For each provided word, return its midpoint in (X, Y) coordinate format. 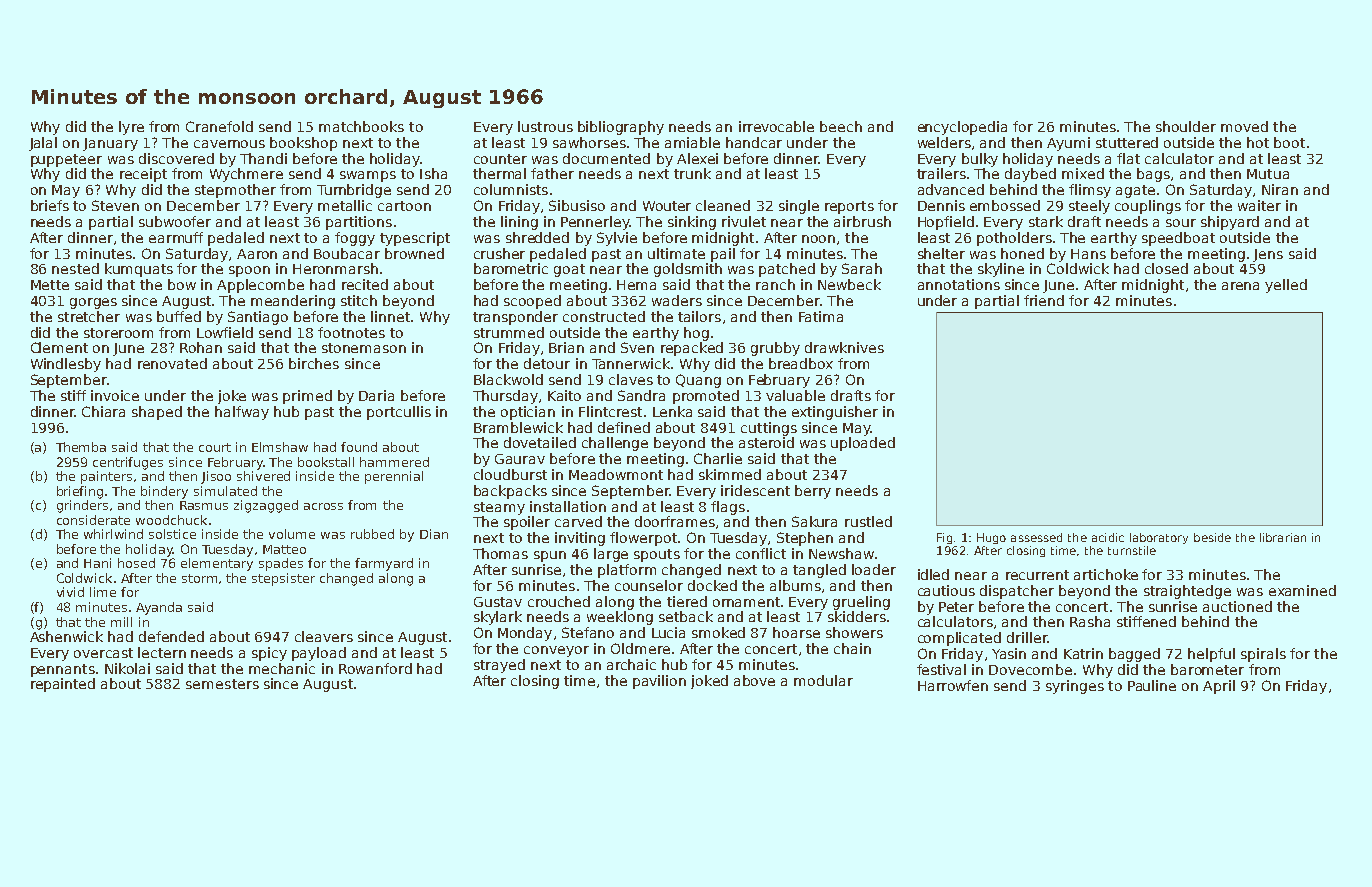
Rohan (201, 347)
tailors (699, 316)
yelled (1286, 286)
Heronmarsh (335, 268)
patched (787, 270)
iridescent (755, 490)
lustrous (545, 126)
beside (1212, 537)
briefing (80, 492)
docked (712, 585)
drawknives (844, 347)
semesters (222, 684)
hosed (136, 563)
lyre (131, 128)
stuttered (1127, 142)
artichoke (1106, 574)
